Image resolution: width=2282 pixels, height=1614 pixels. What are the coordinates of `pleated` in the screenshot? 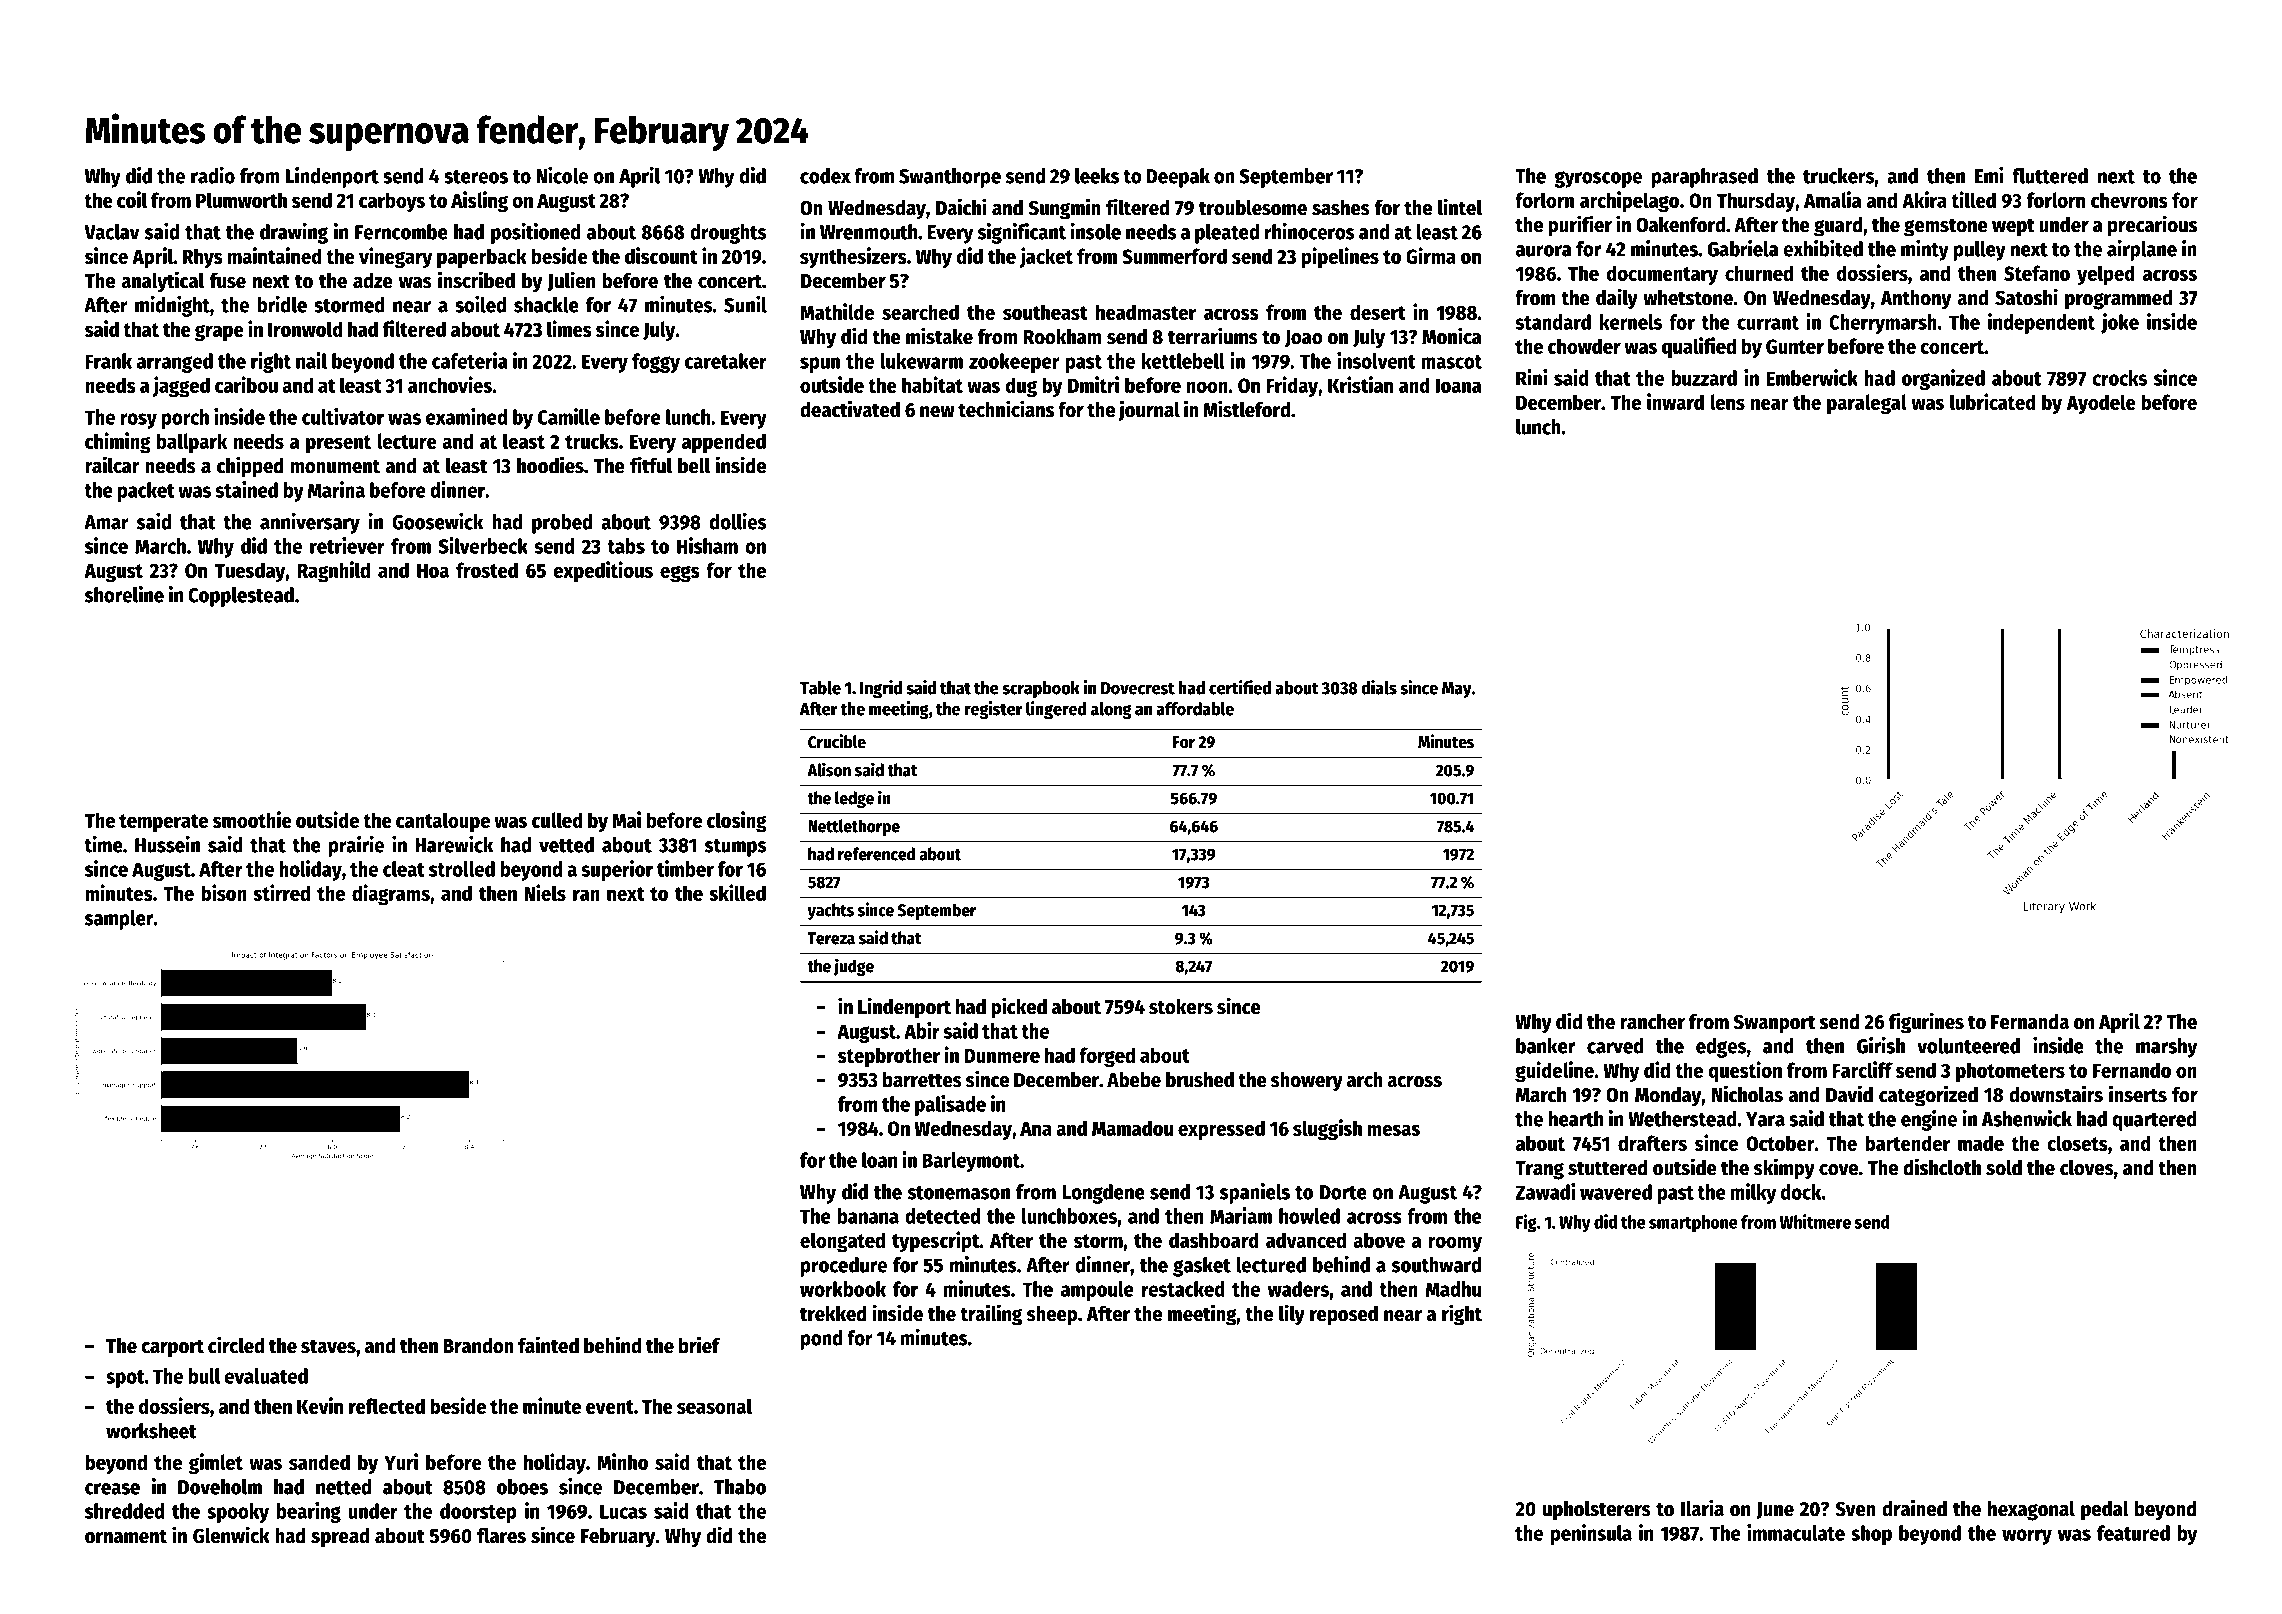 It's located at (1227, 234).
